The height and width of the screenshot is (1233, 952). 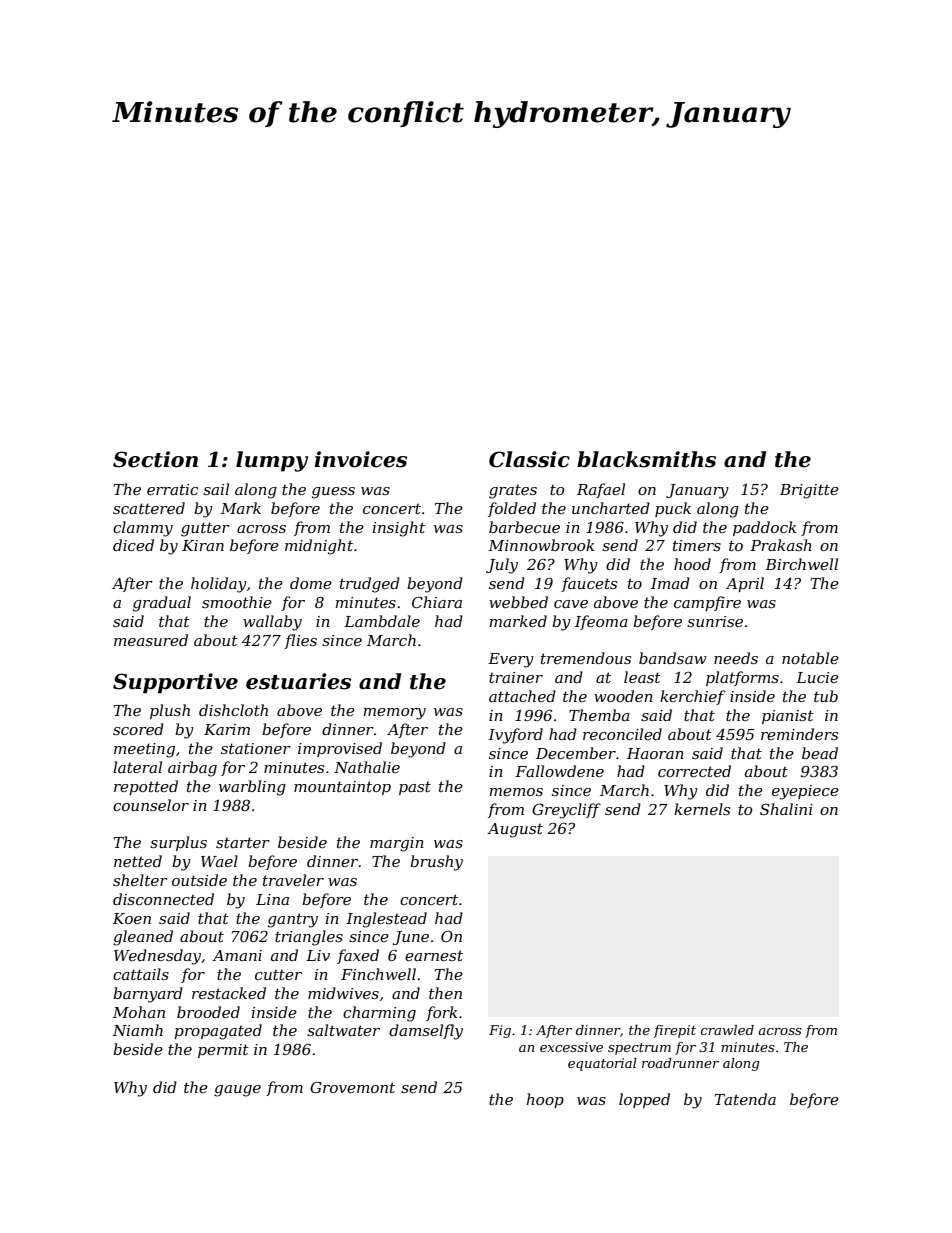 What do you see at coordinates (516, 792) in the screenshot?
I see `memos` at bounding box center [516, 792].
